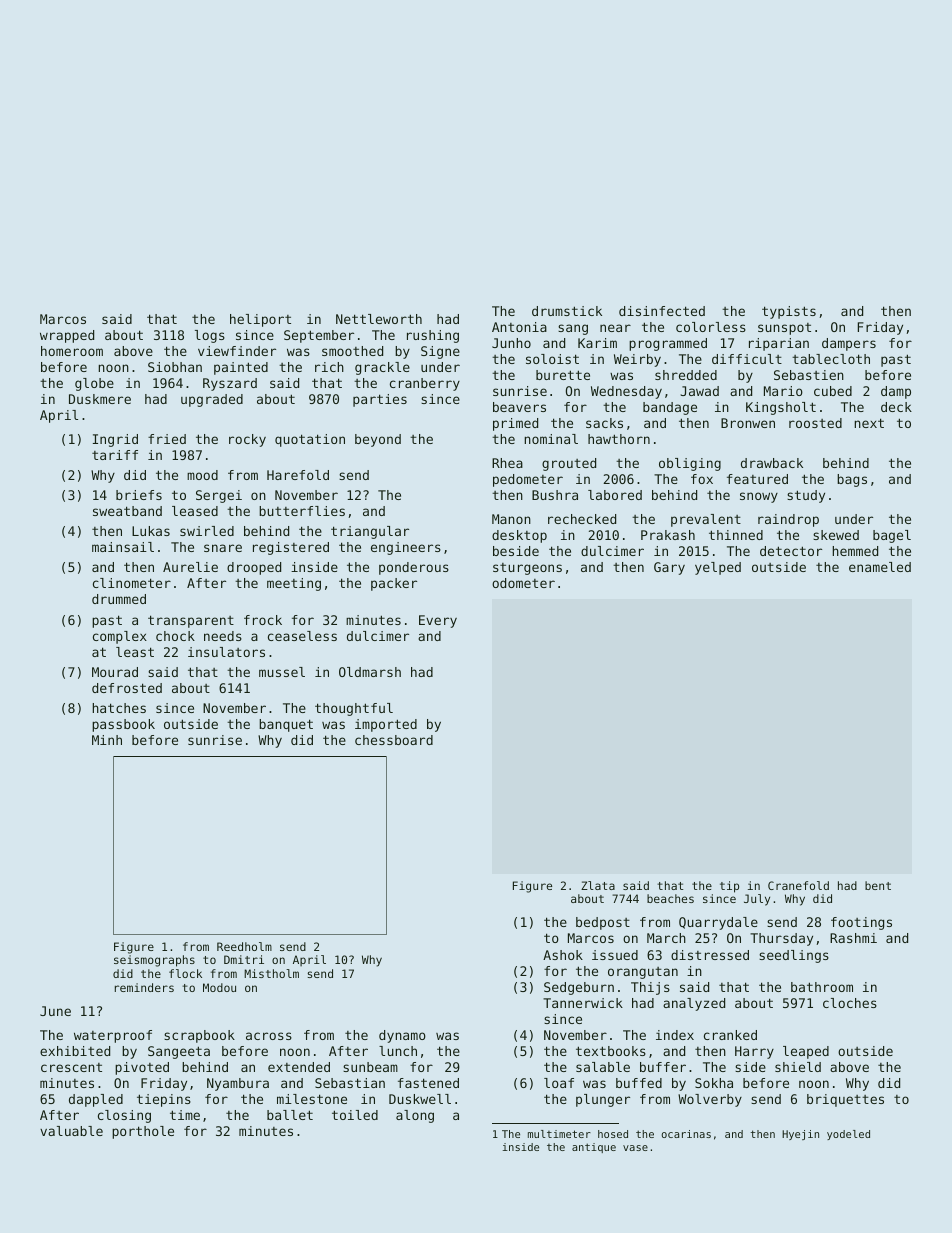 The height and width of the screenshot is (1233, 952). Describe the element at coordinates (511, 519) in the screenshot. I see `Manon` at that location.
